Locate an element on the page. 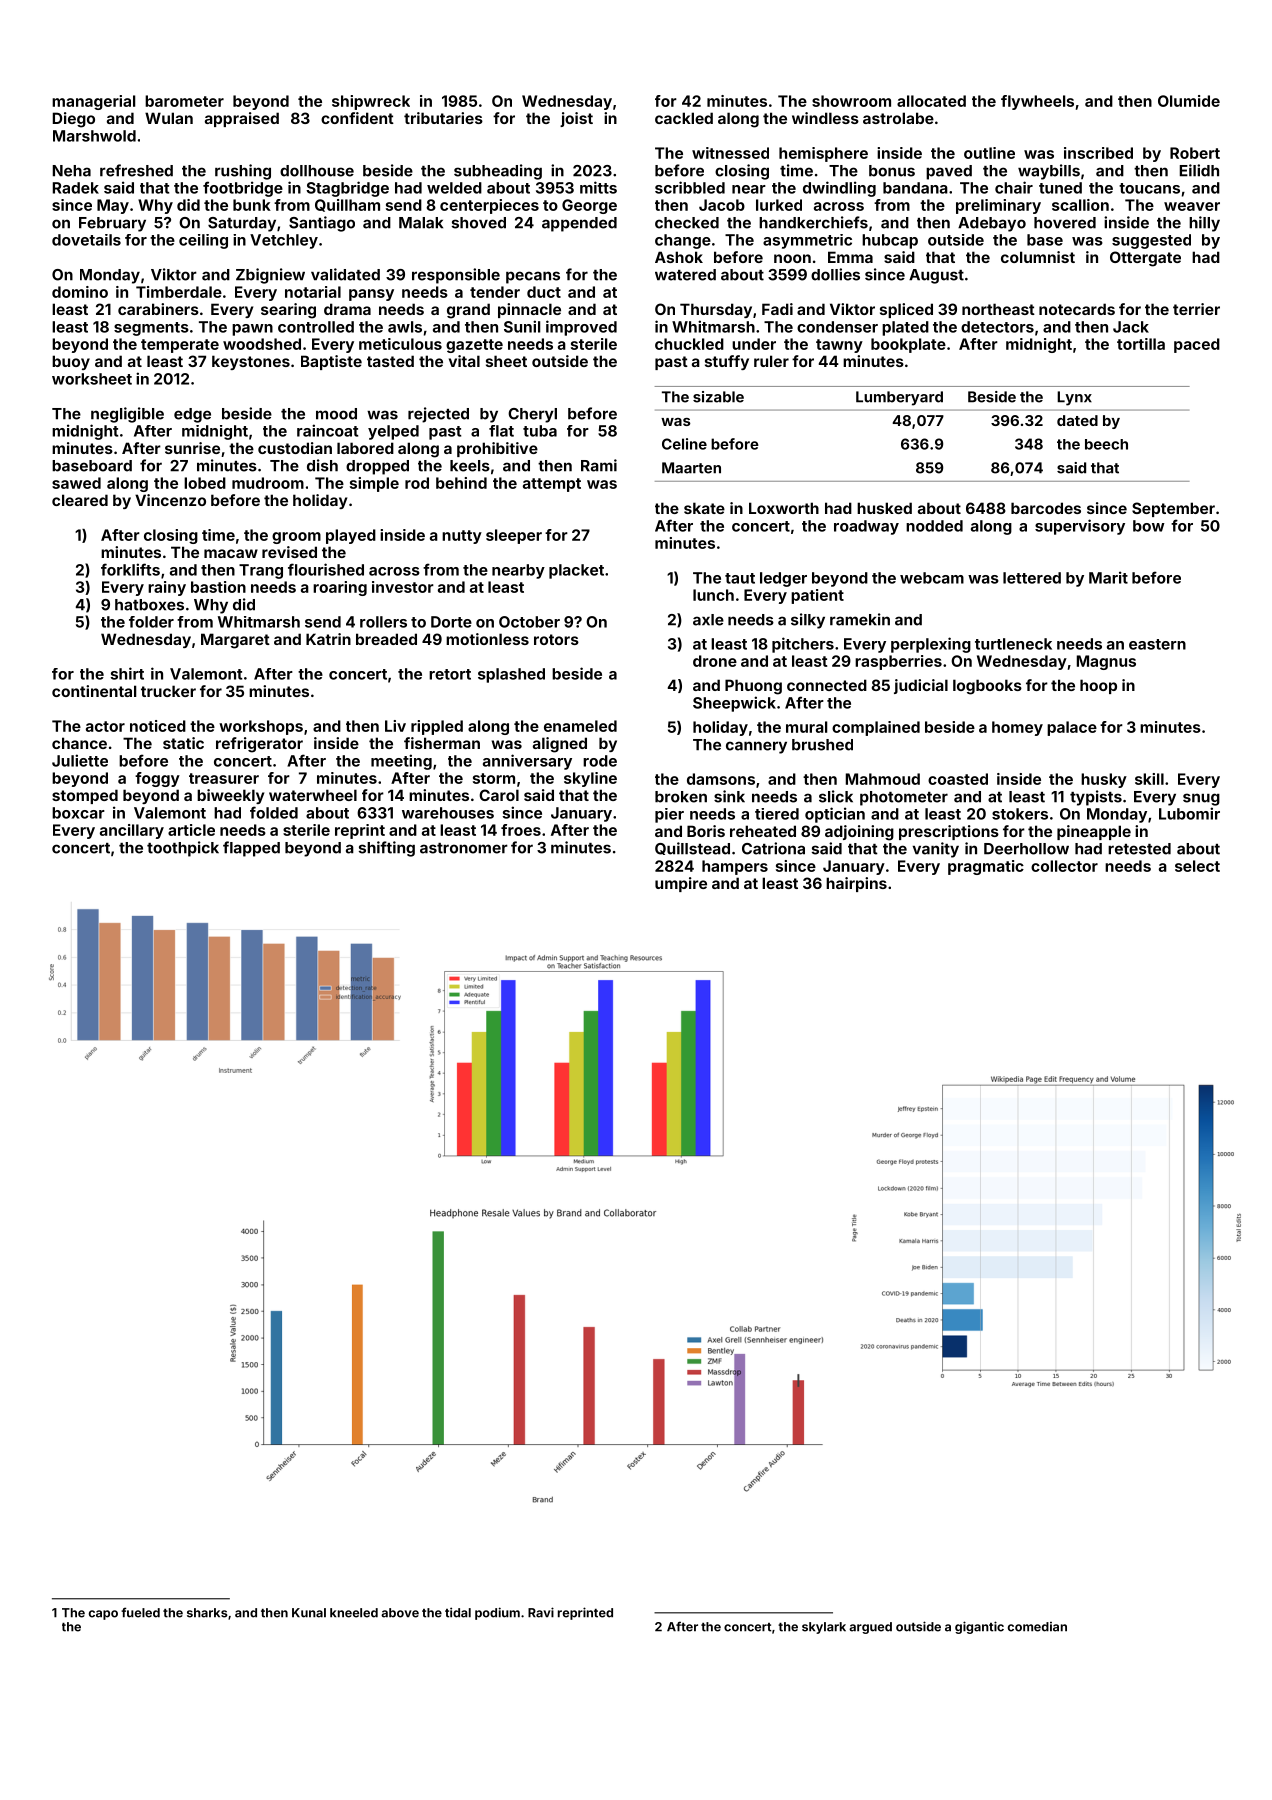  kneeled is located at coordinates (354, 1613).
